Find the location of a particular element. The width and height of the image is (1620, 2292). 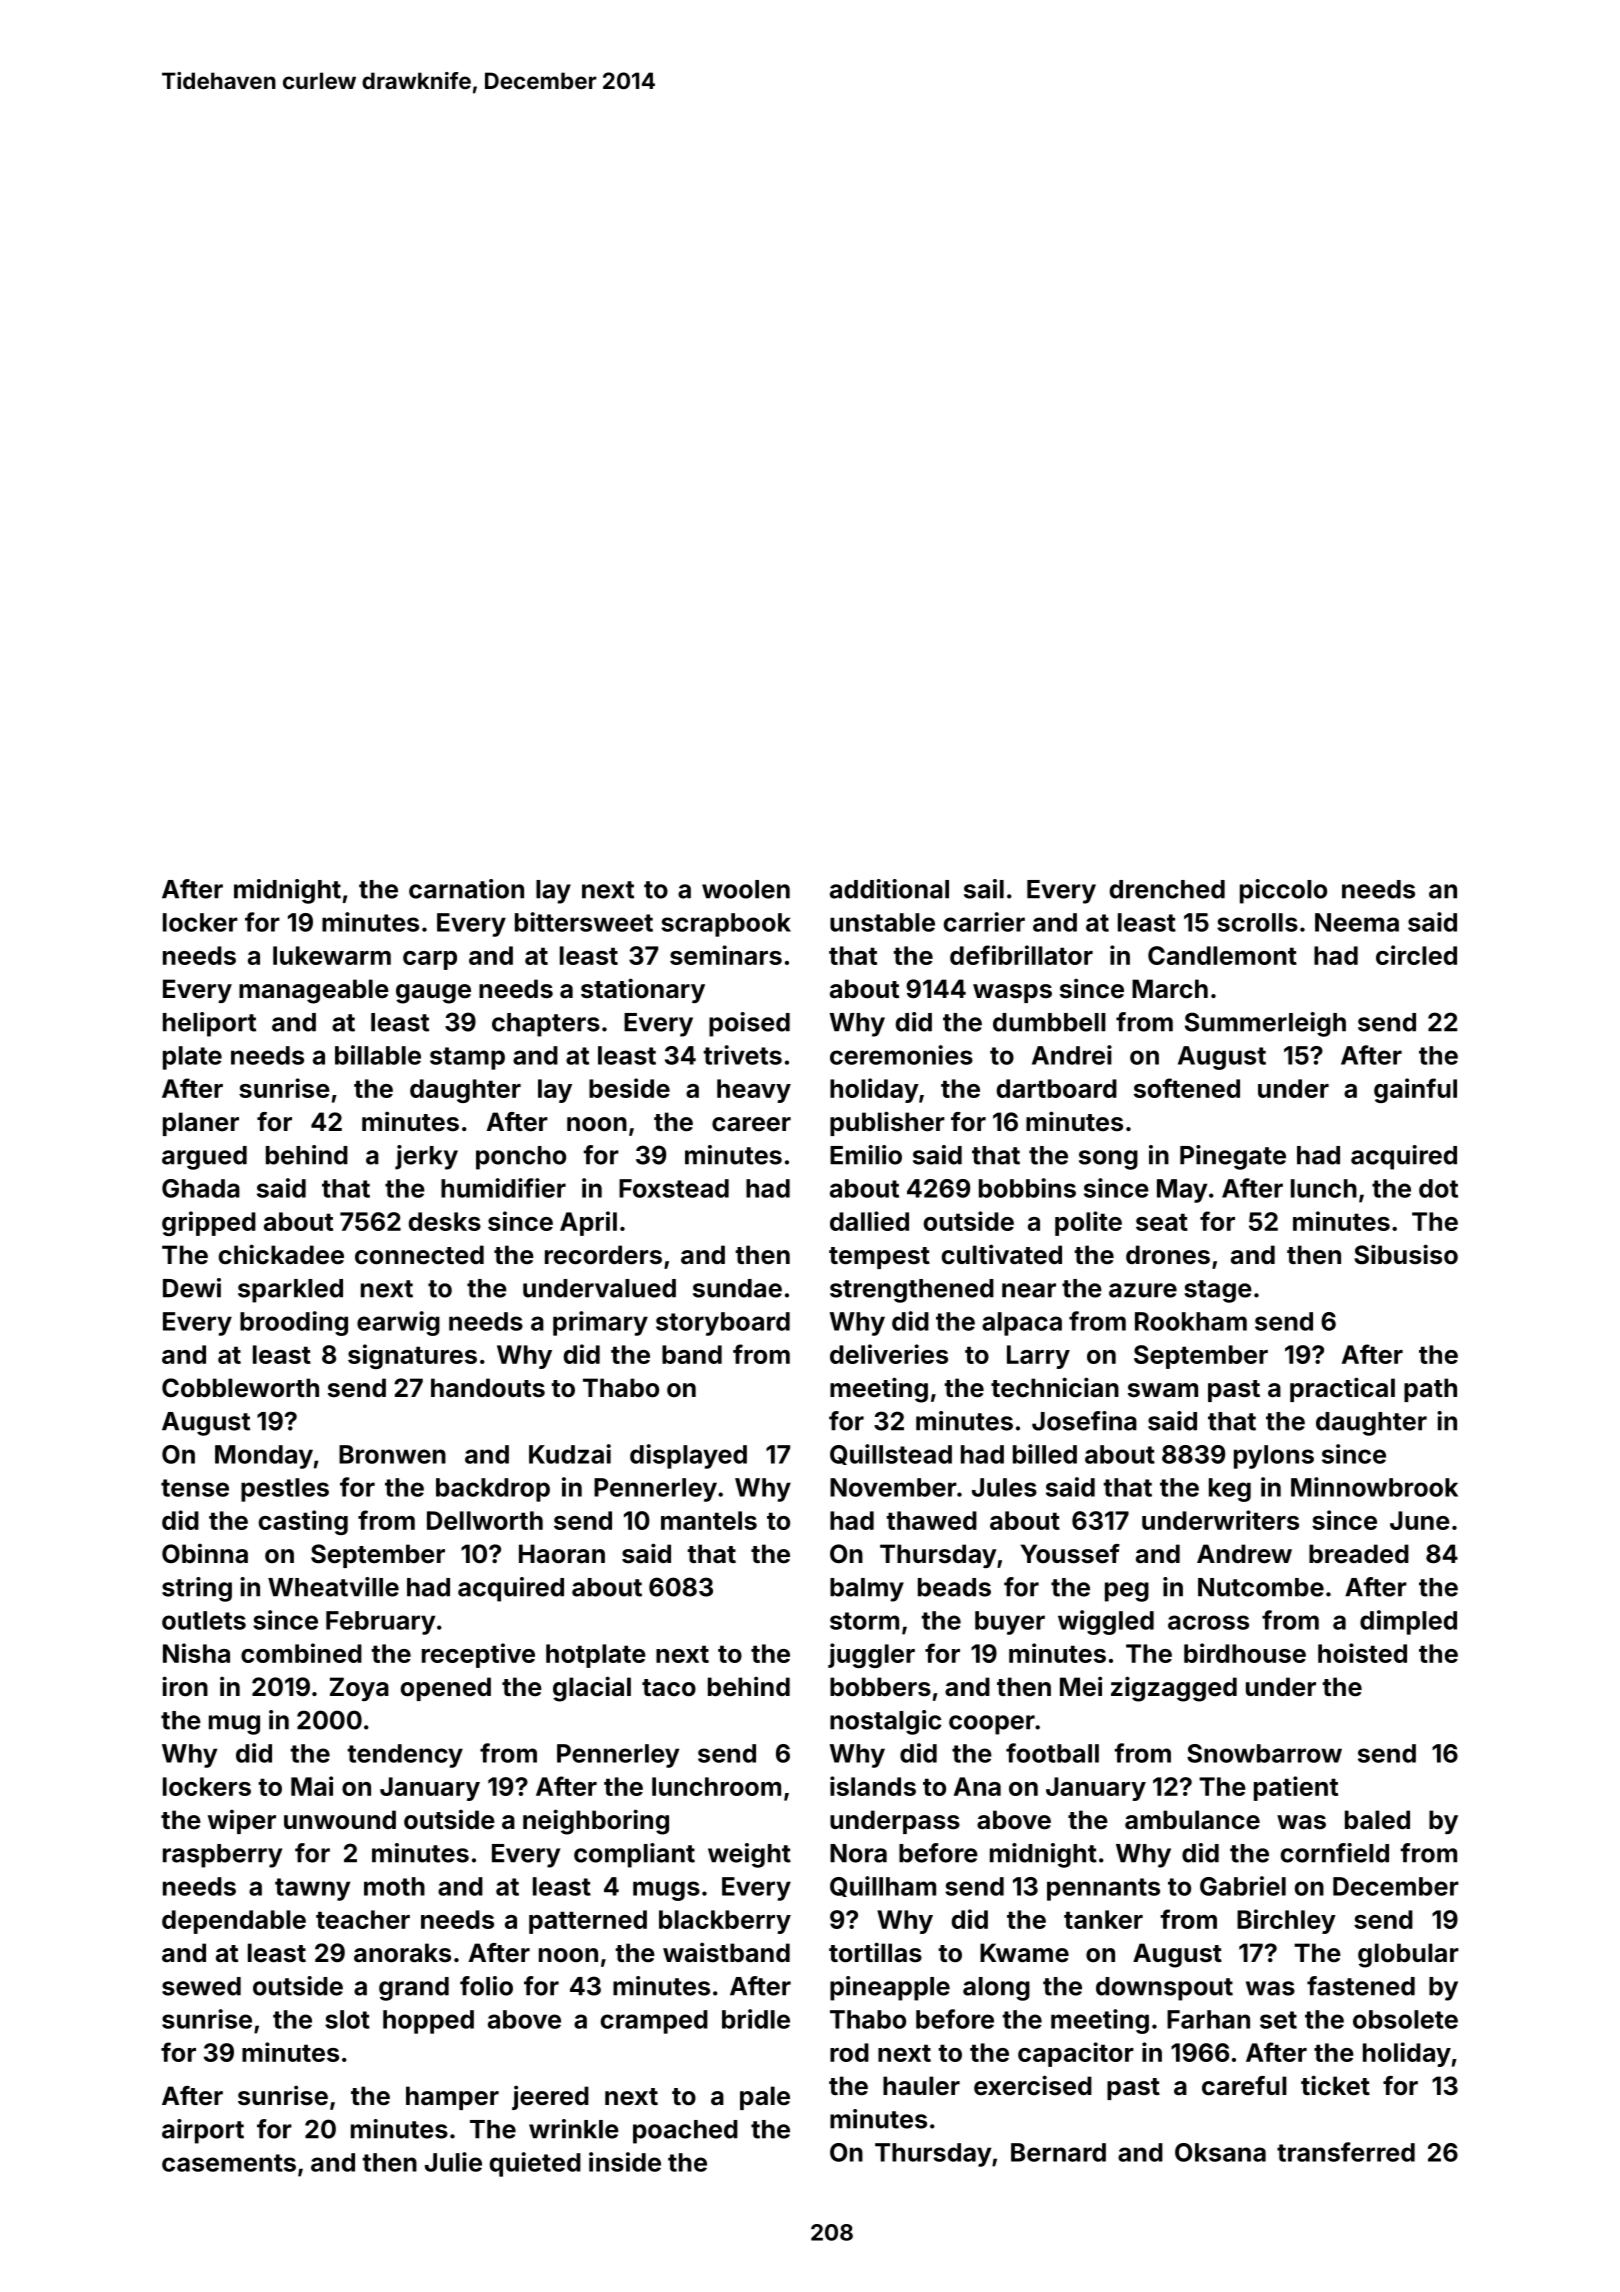

lukewarm is located at coordinates (332, 955).
